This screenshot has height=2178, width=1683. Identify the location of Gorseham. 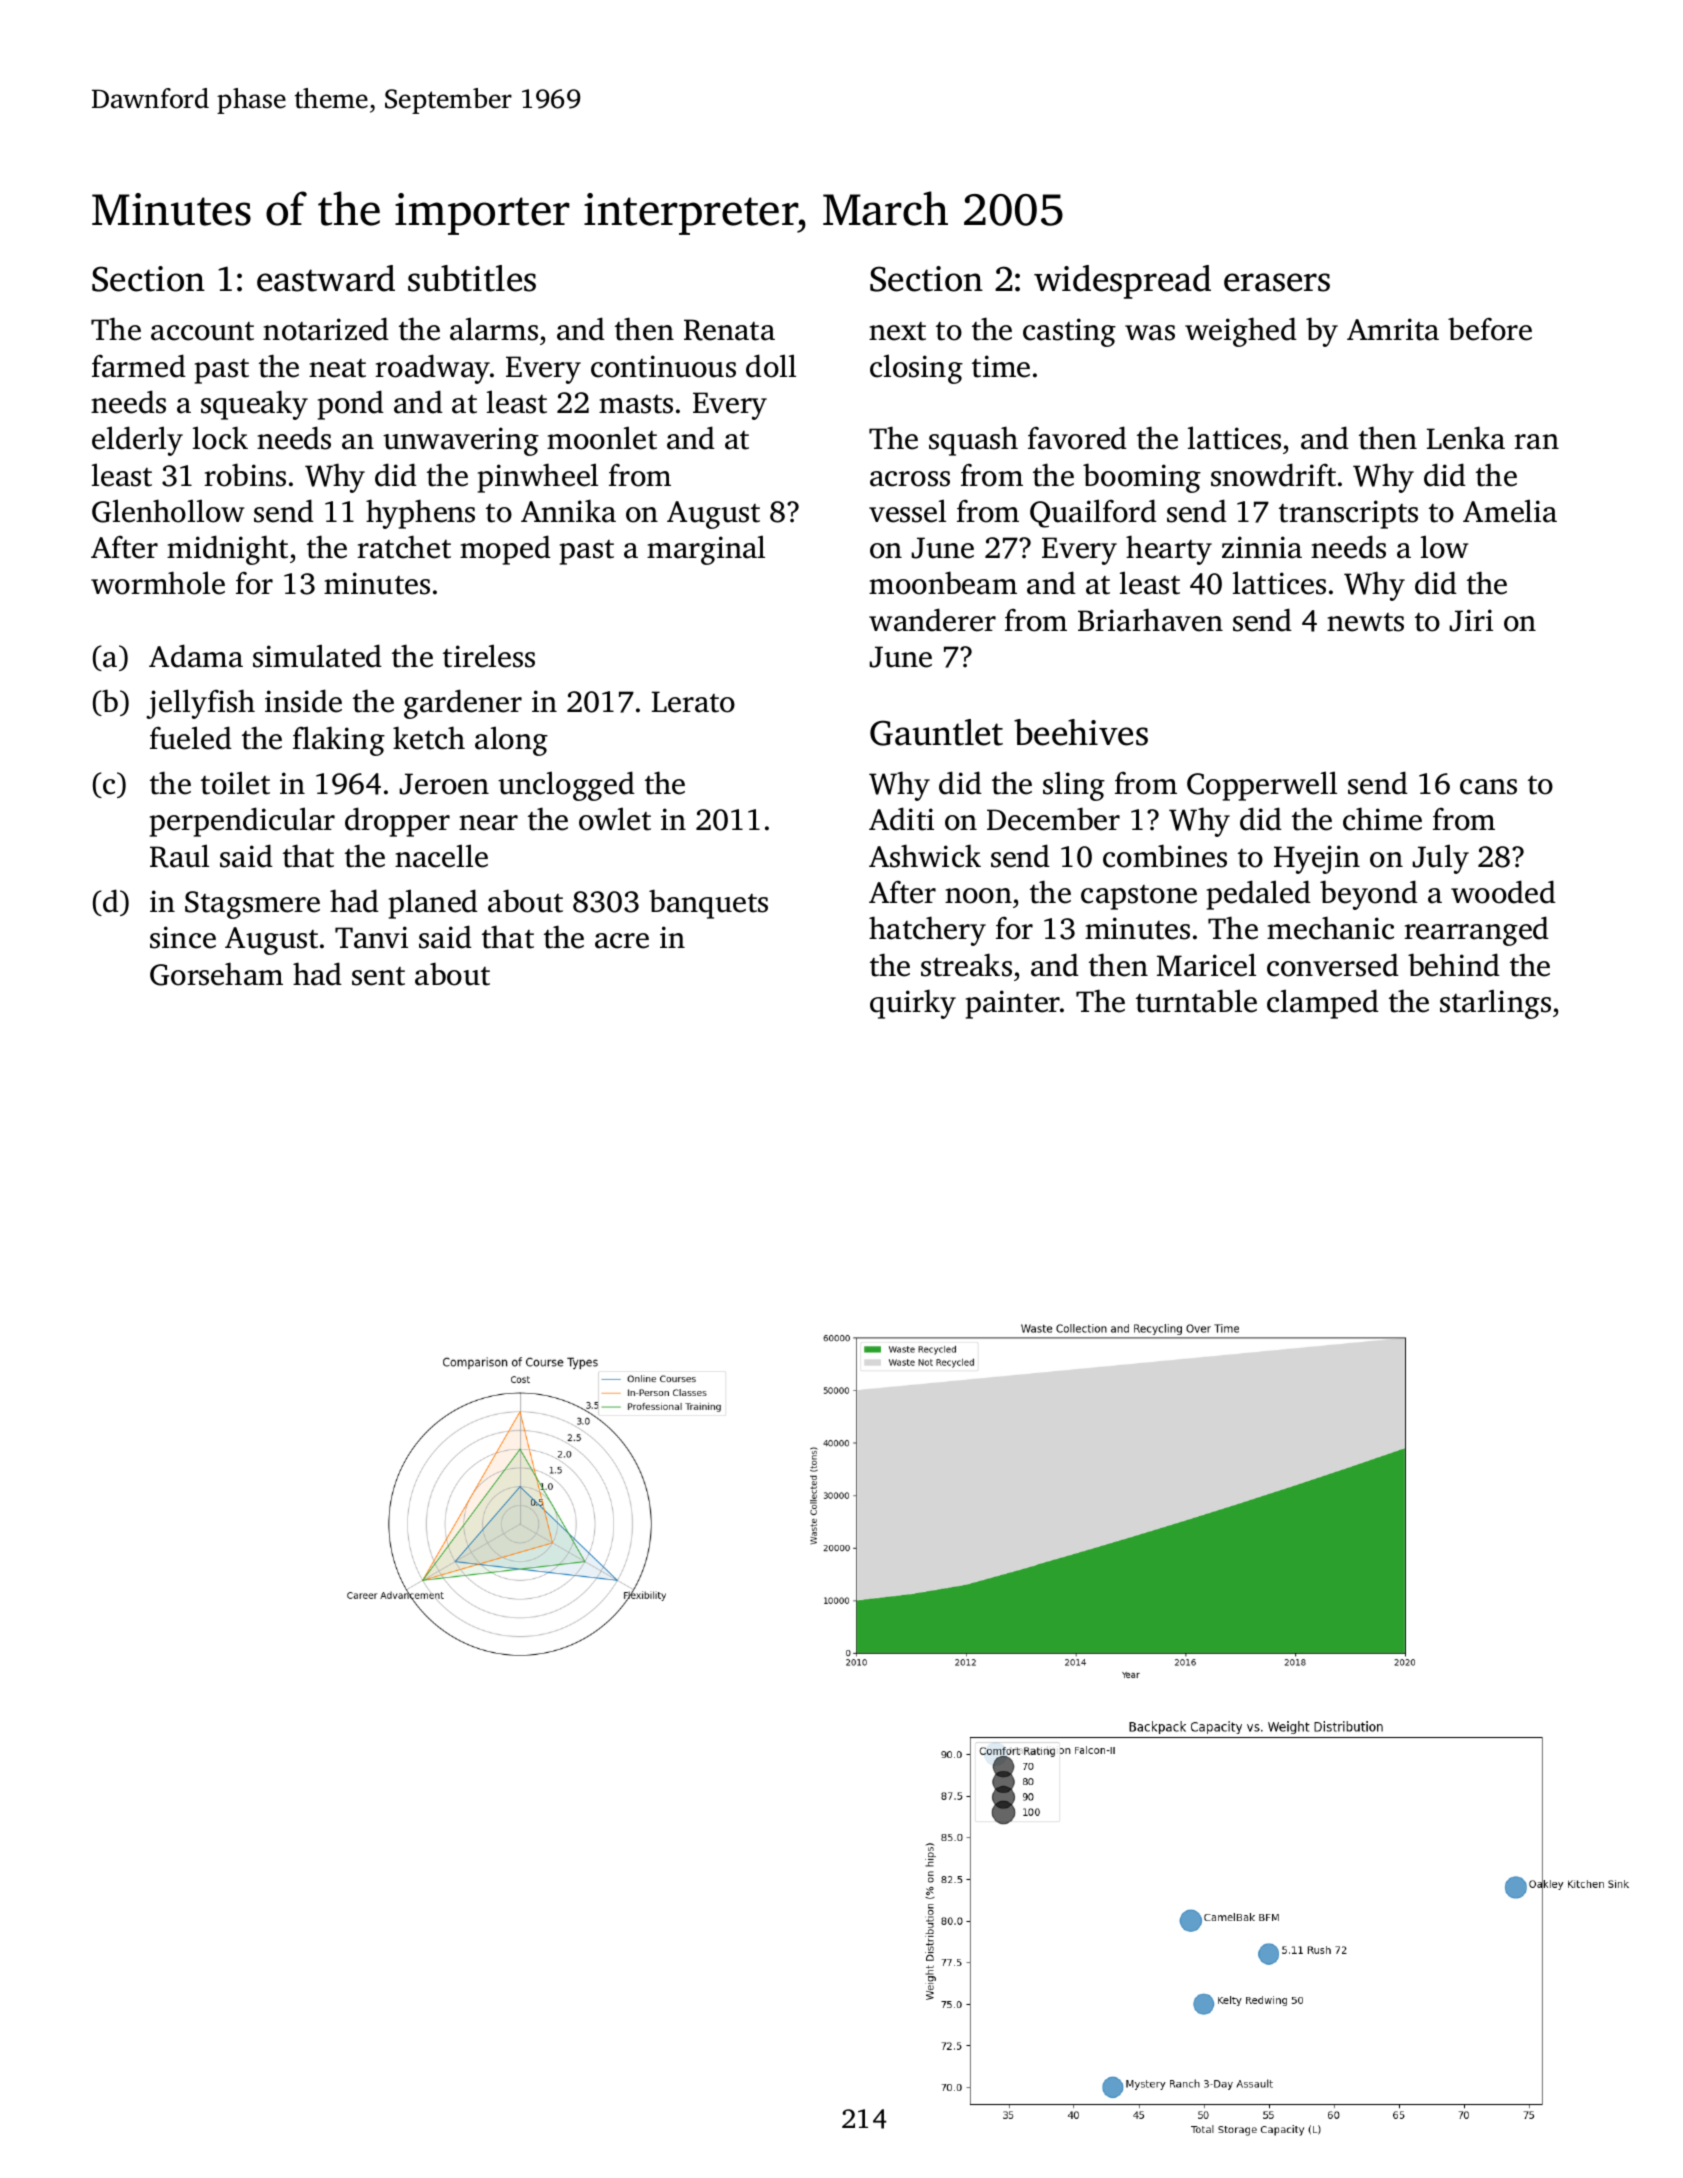
(216, 974).
